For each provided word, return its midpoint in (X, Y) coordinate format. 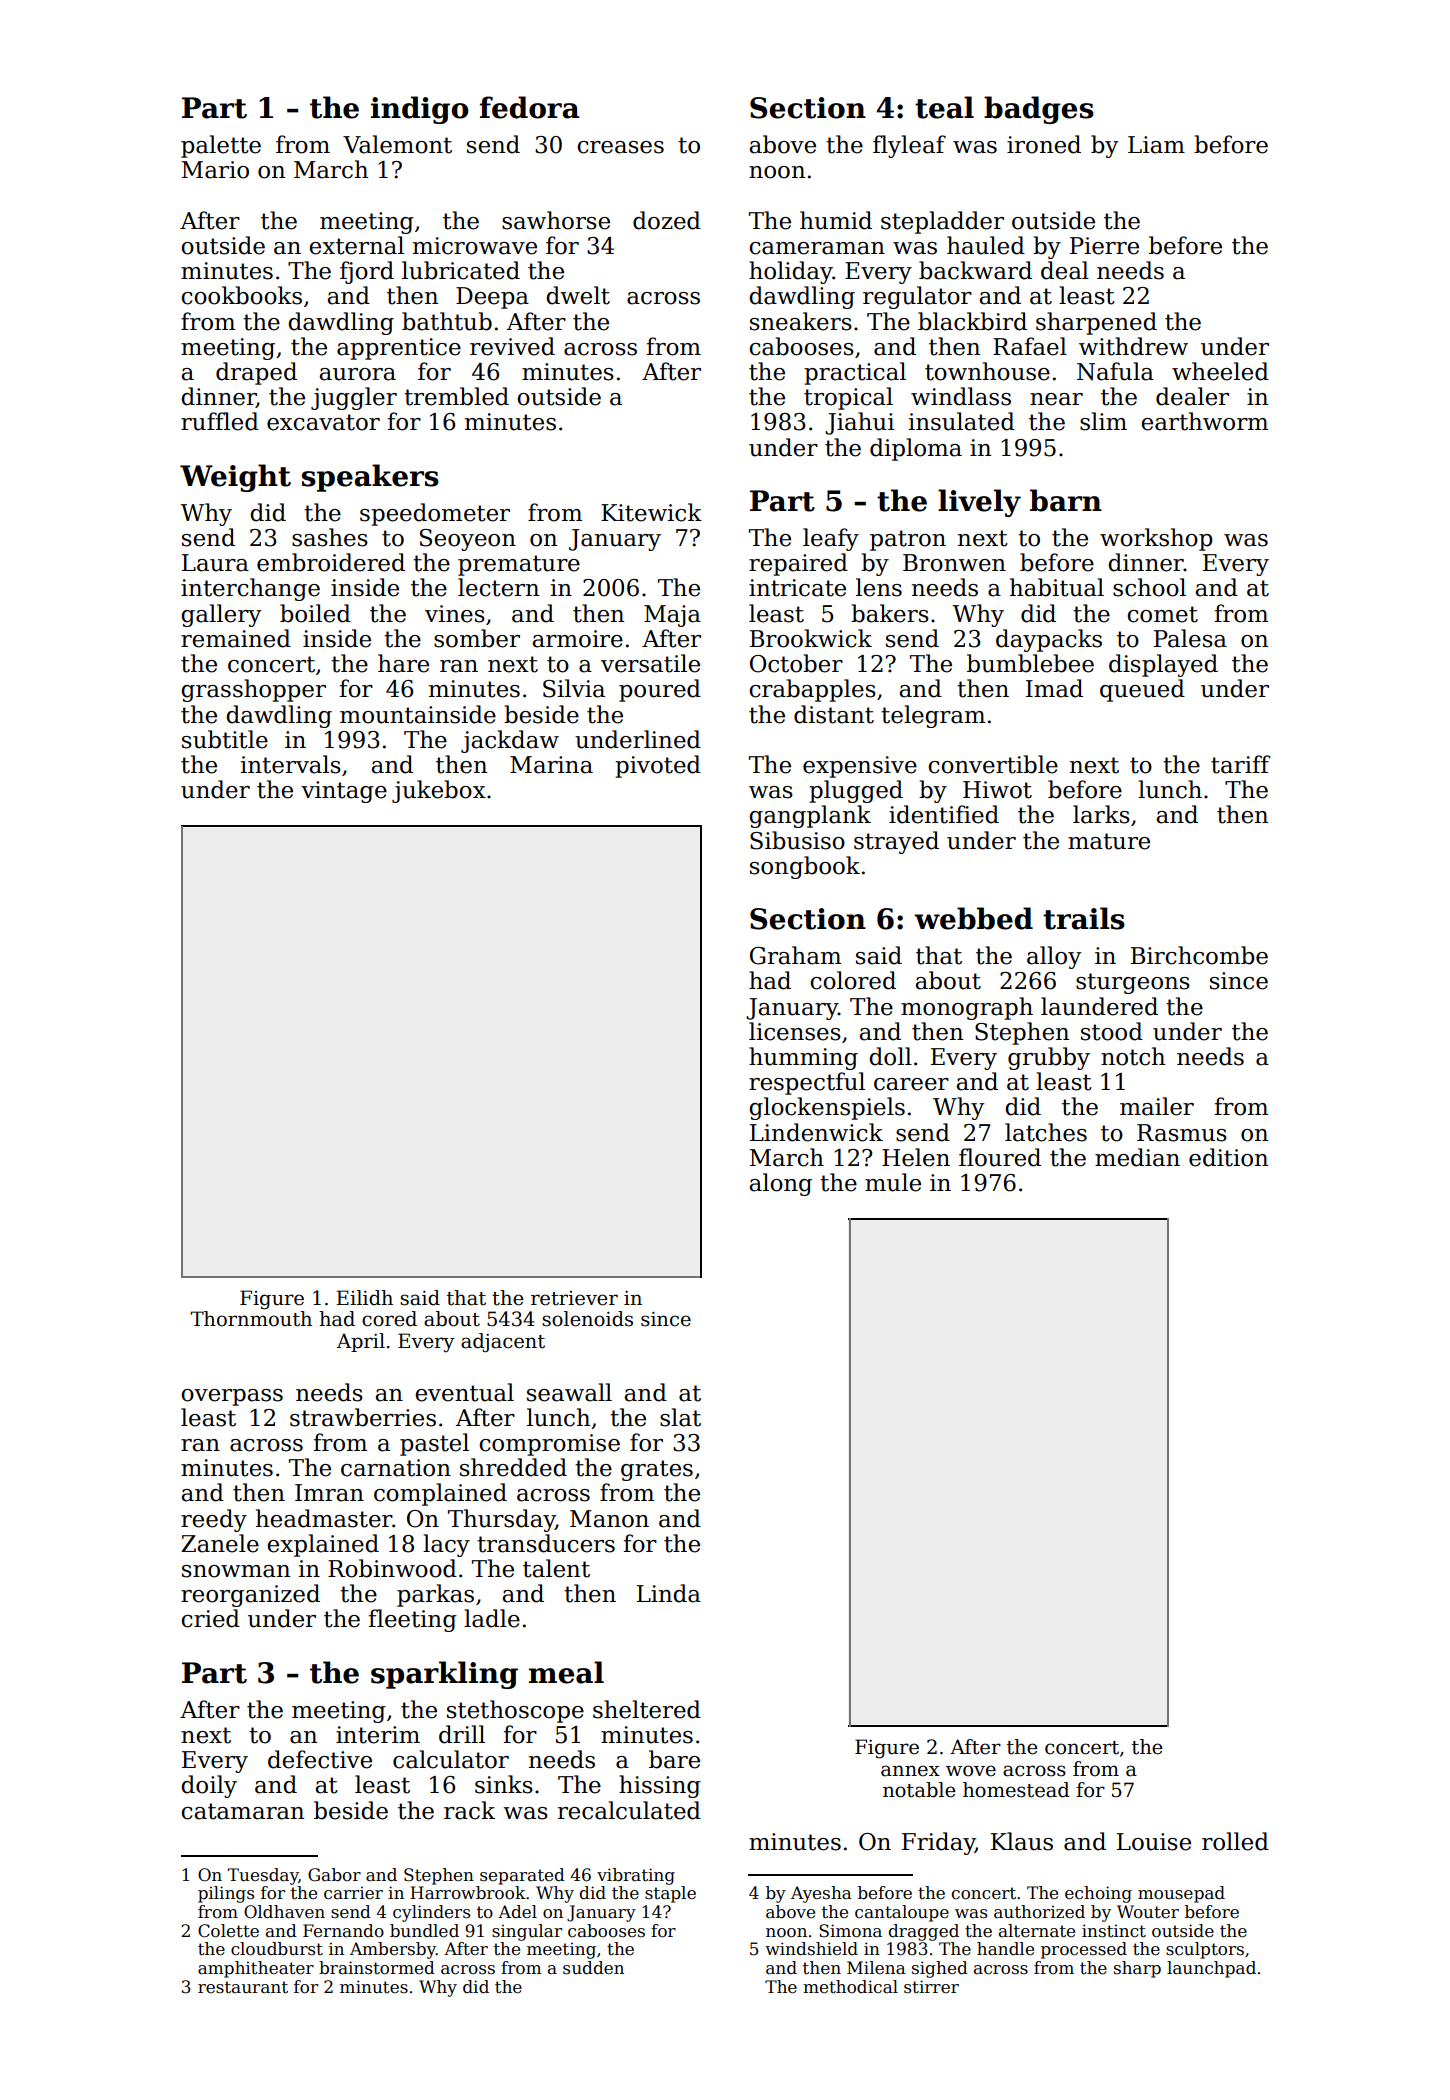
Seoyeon (468, 540)
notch (1133, 1056)
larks (1101, 814)
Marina (551, 765)
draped (256, 373)
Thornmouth (251, 1319)
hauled (986, 245)
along (780, 1184)
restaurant (243, 1987)
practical (855, 373)
